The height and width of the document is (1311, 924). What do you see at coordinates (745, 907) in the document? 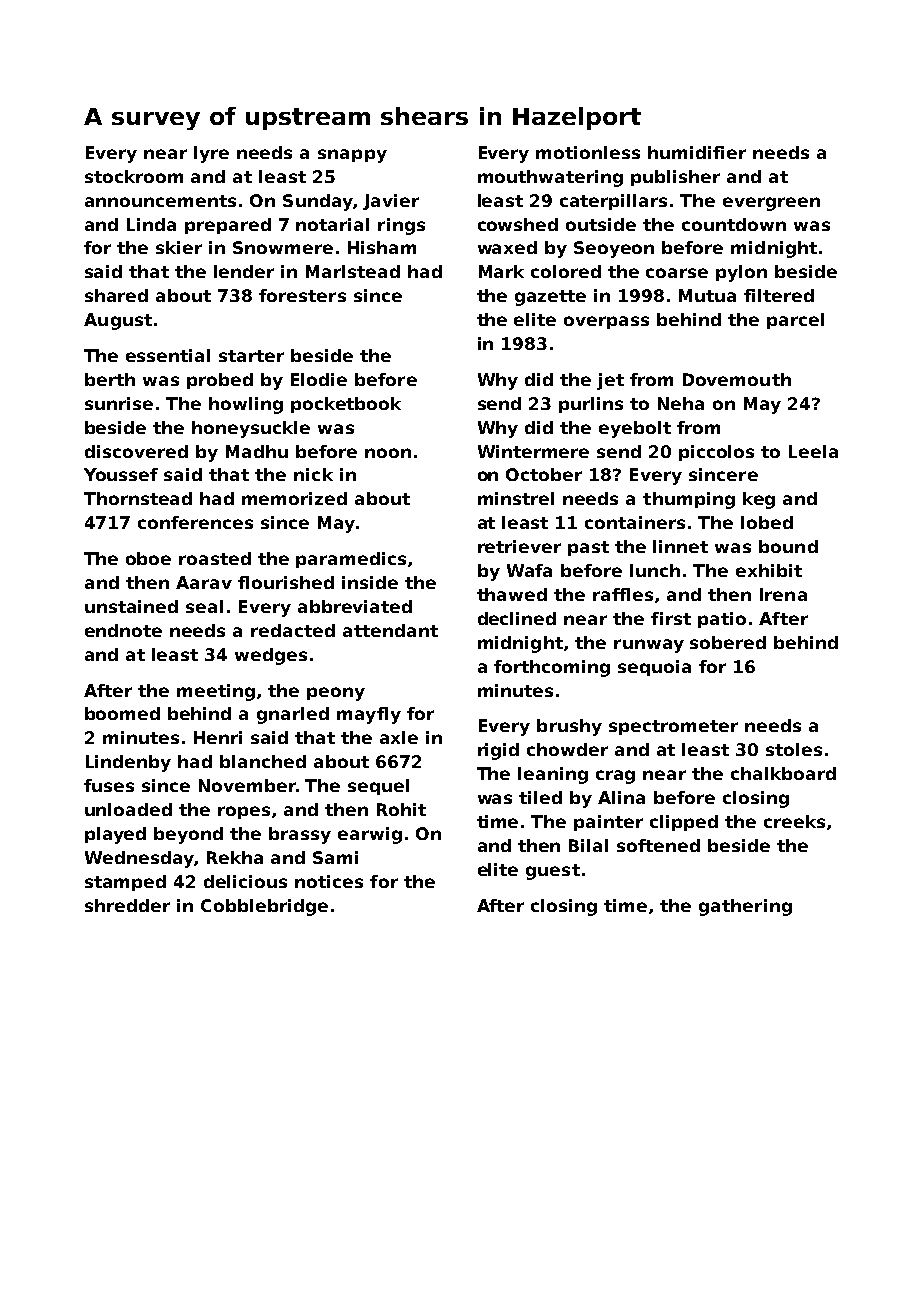
I see `gathering` at bounding box center [745, 907].
